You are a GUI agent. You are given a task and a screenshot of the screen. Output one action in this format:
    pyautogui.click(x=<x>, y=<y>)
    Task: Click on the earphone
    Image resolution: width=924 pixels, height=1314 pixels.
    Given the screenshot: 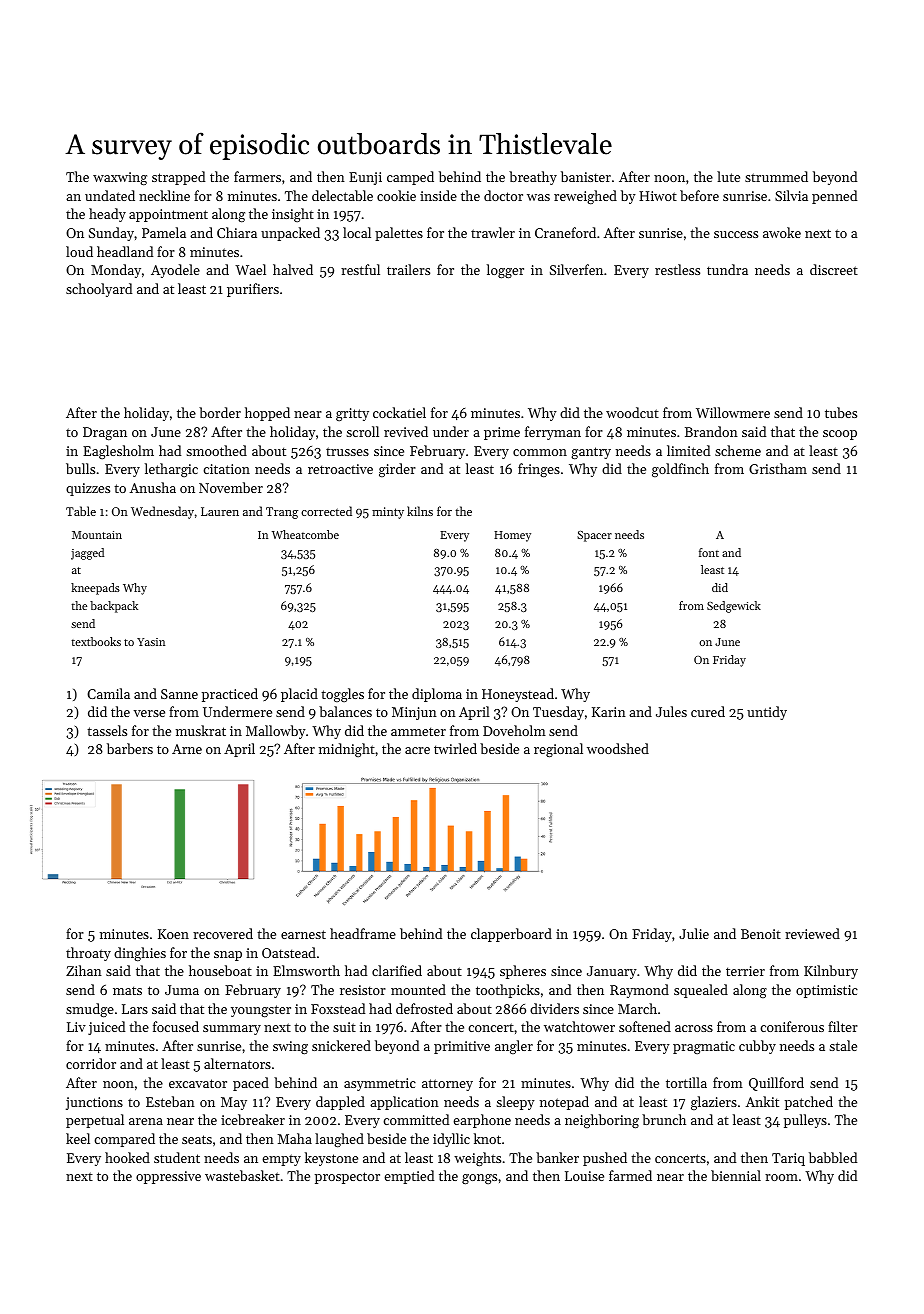 What is the action you would take?
    pyautogui.click(x=482, y=1121)
